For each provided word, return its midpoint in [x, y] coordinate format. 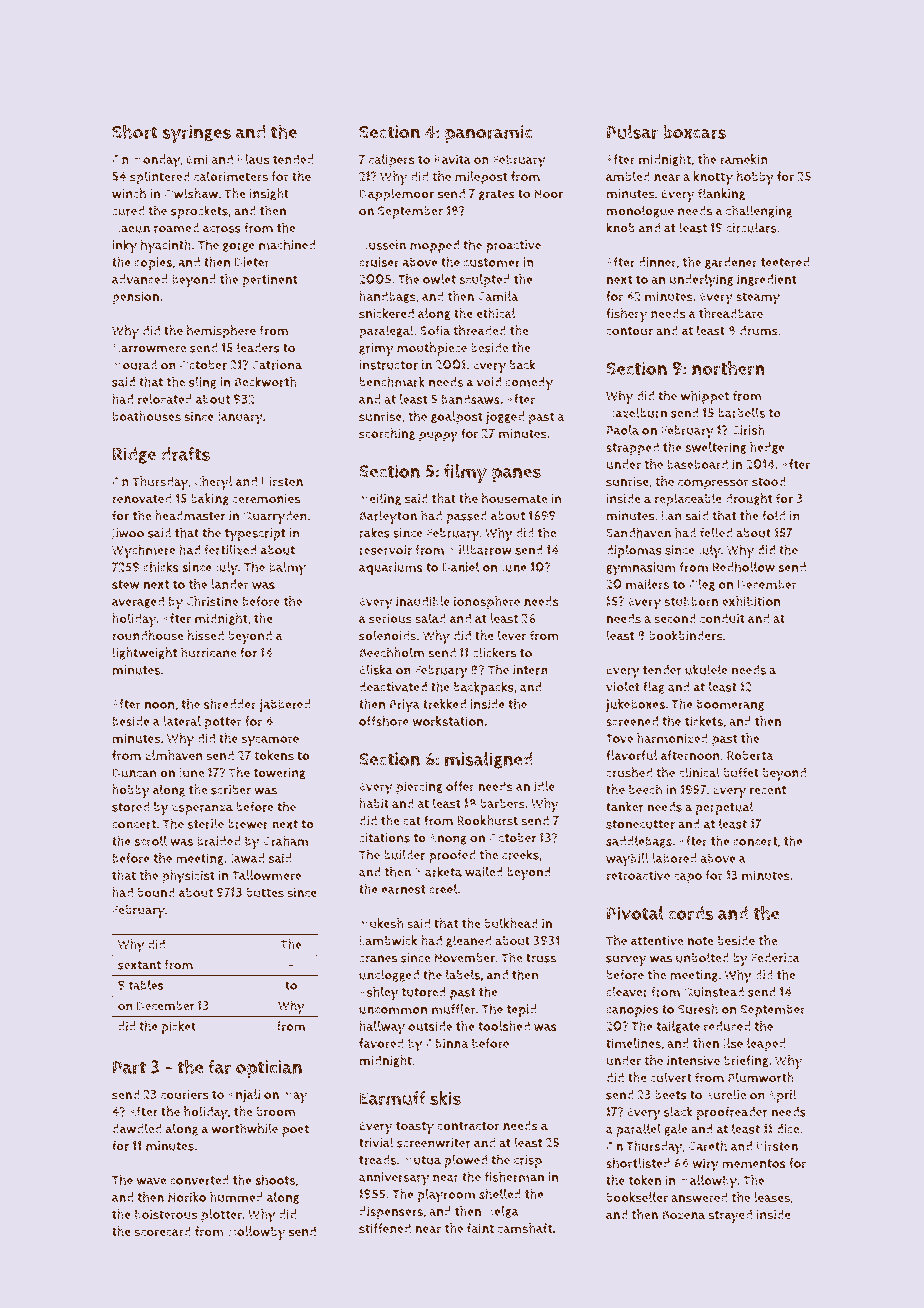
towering [279, 774]
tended [293, 159]
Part [129, 1067]
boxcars [694, 132]
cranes [378, 959]
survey [626, 960]
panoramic [489, 134]
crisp [528, 1161]
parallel [638, 1130]
